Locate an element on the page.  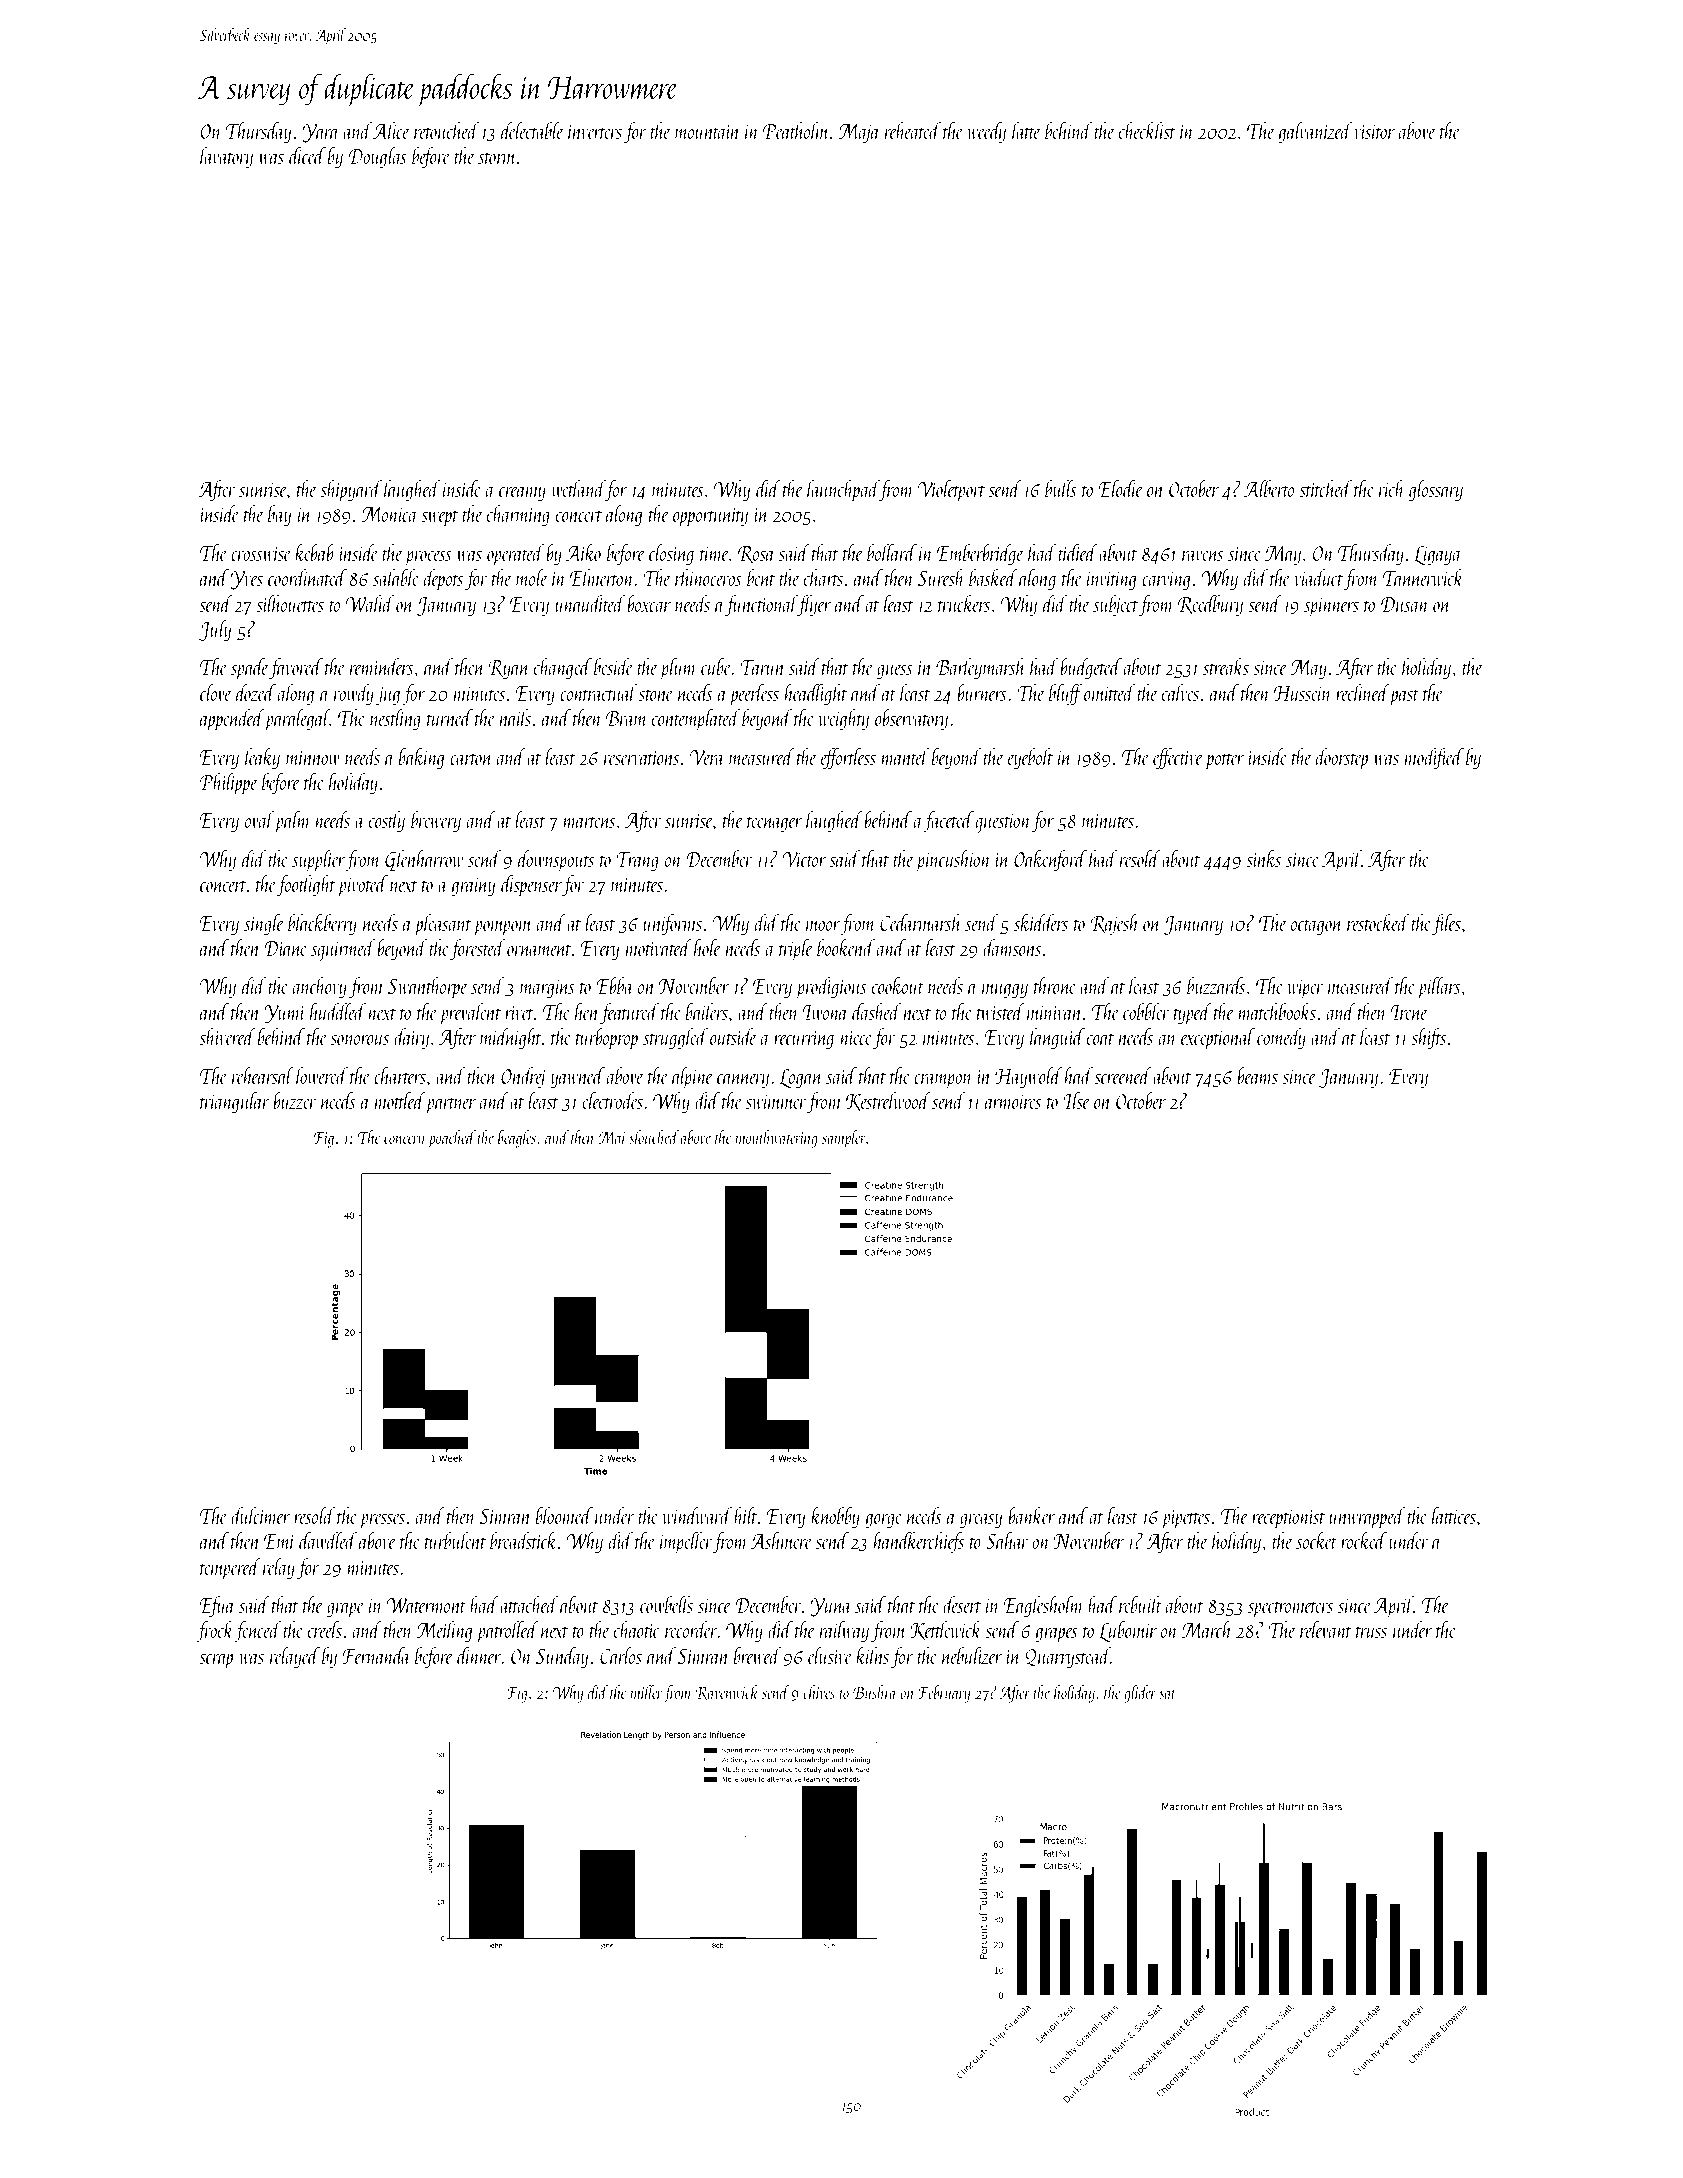
featured is located at coordinates (629, 1014).
